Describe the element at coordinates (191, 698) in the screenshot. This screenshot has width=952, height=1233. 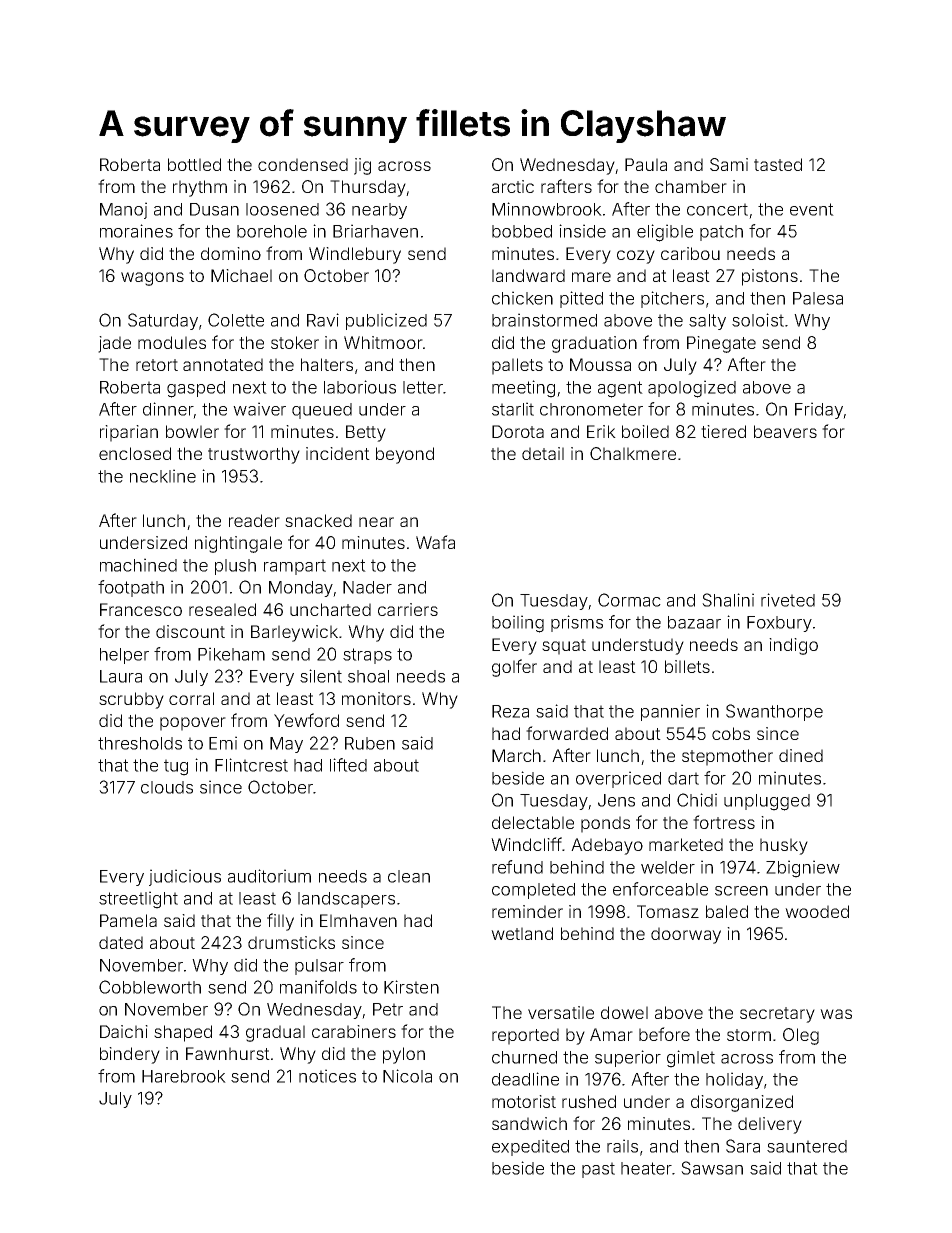
I see `corral` at that location.
